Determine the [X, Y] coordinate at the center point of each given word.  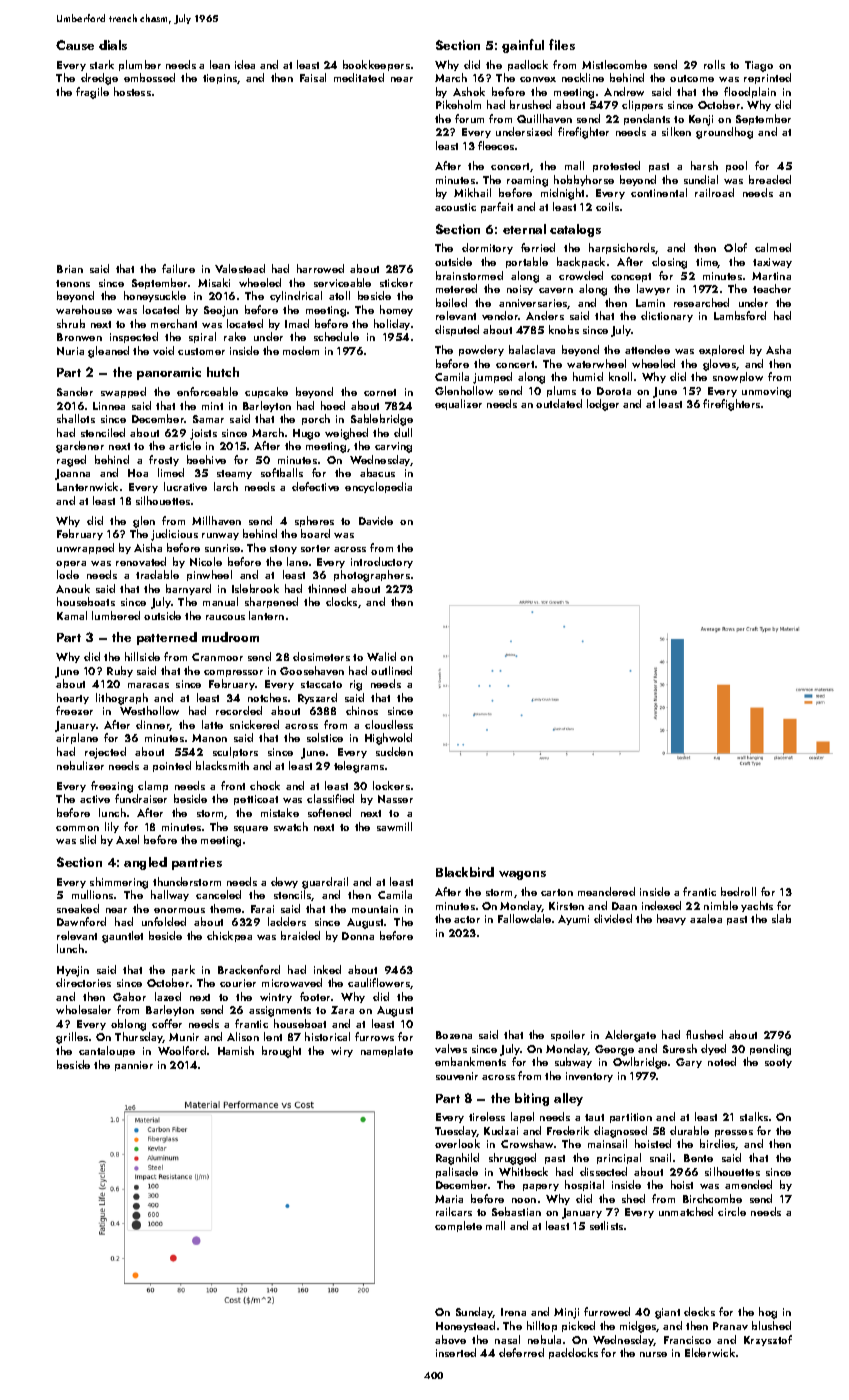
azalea [706, 918]
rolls [714, 64]
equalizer [458, 404]
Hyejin [73, 971]
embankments [470, 1061]
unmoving [766, 392]
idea [245, 64]
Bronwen [79, 337]
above [450, 1339]
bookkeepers [376, 65]
